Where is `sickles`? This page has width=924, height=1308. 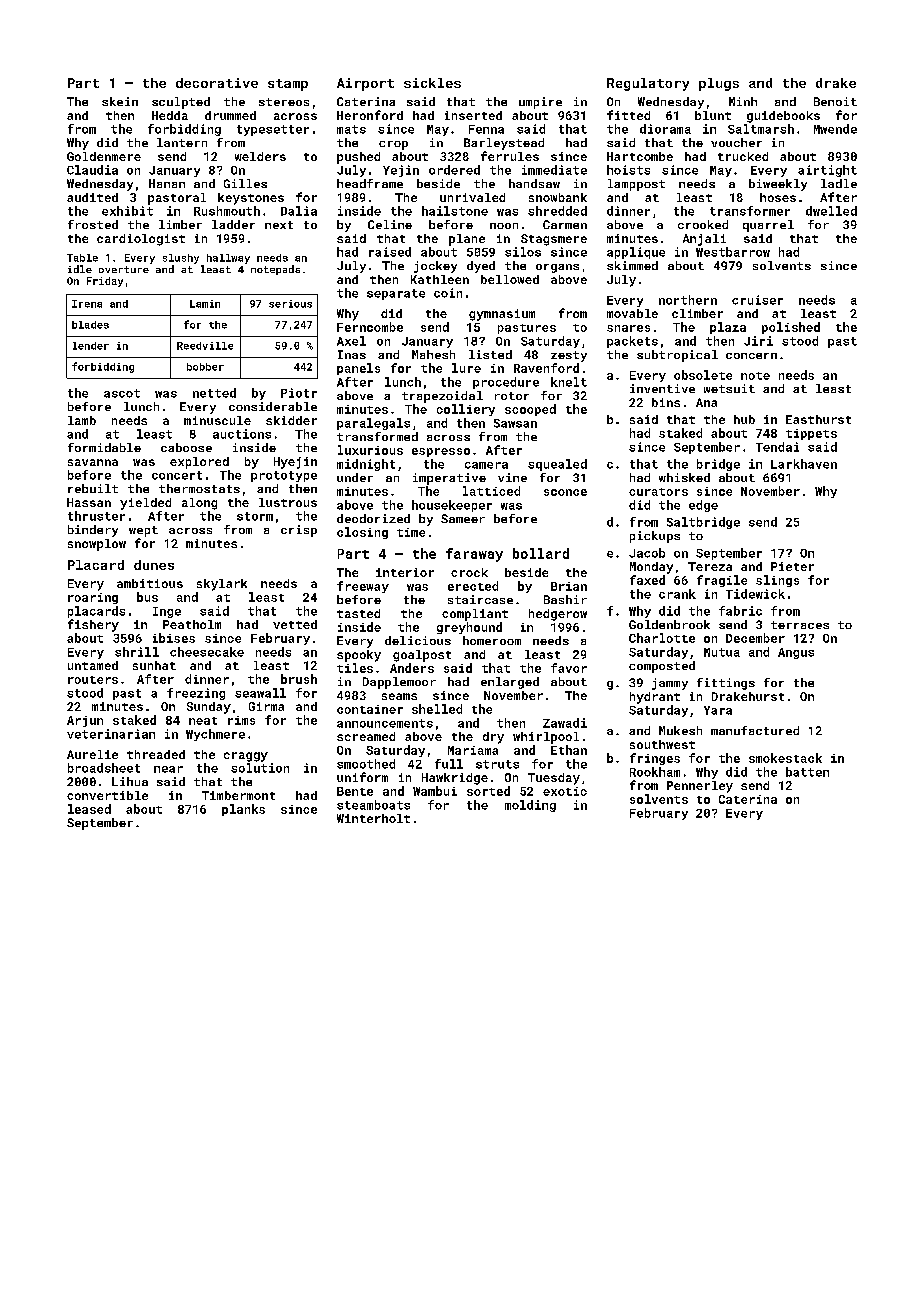 sickles is located at coordinates (432, 83).
